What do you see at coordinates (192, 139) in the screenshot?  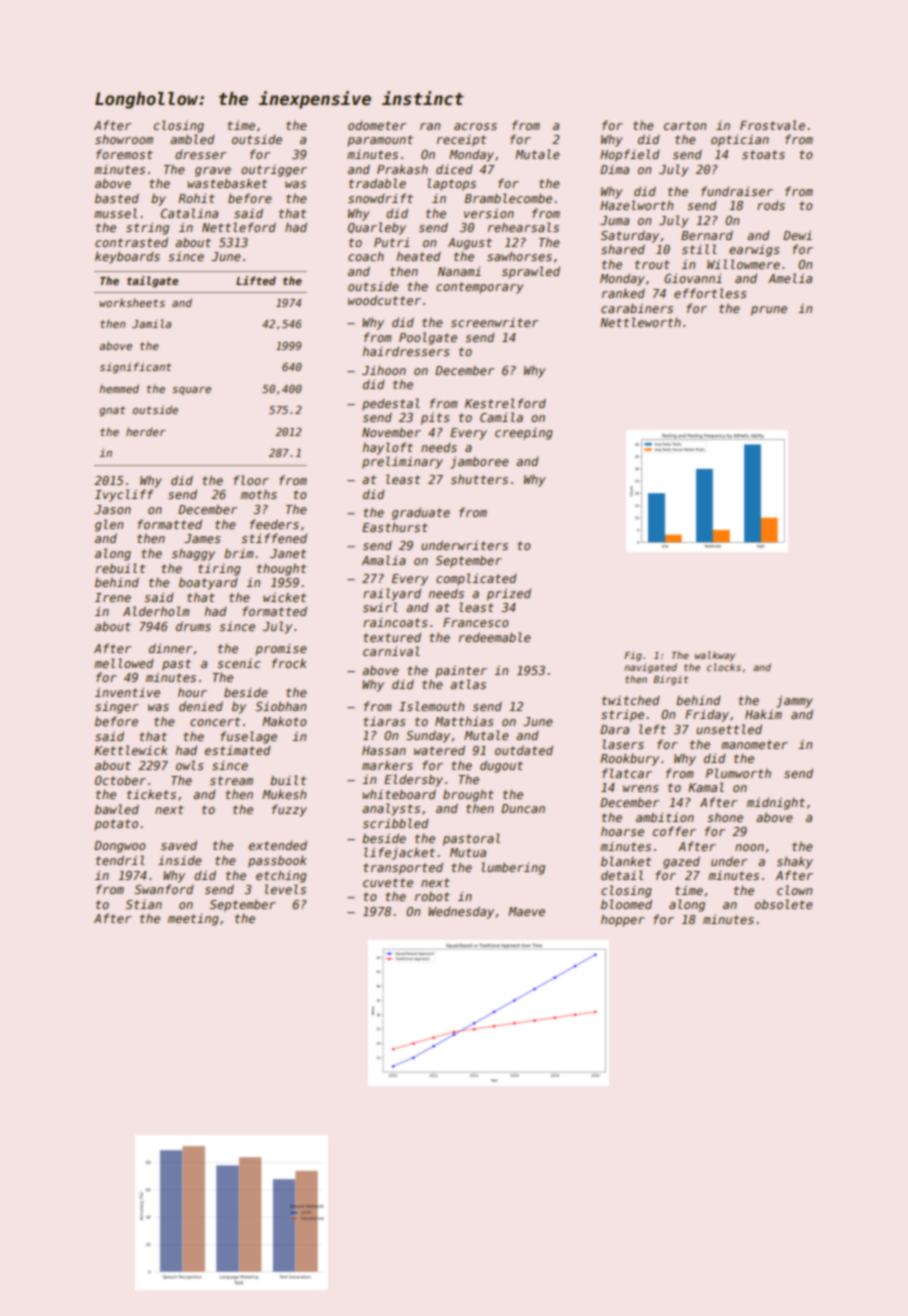 I see `ambled` at bounding box center [192, 139].
